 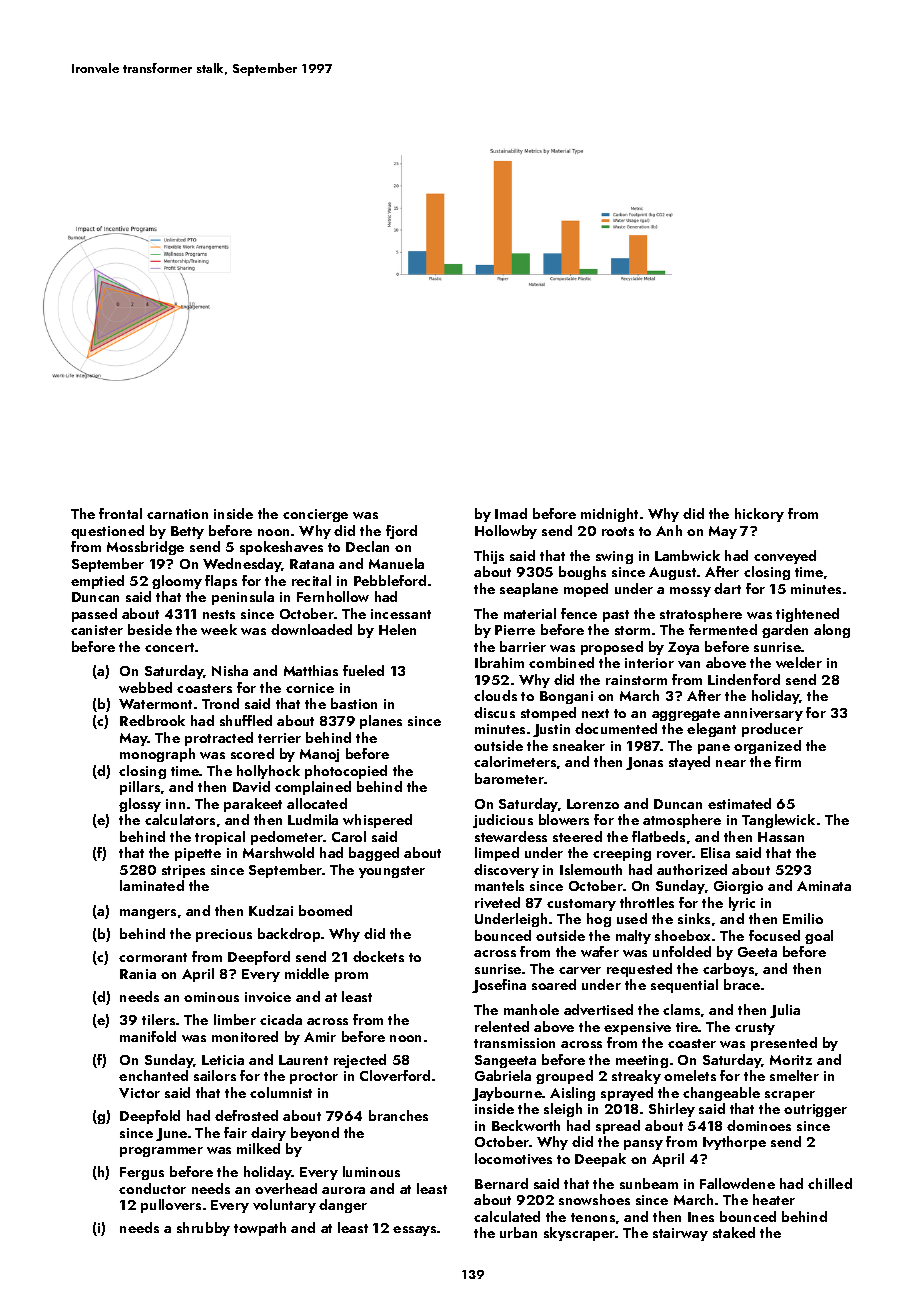 I want to click on fueled, so click(x=363, y=670).
